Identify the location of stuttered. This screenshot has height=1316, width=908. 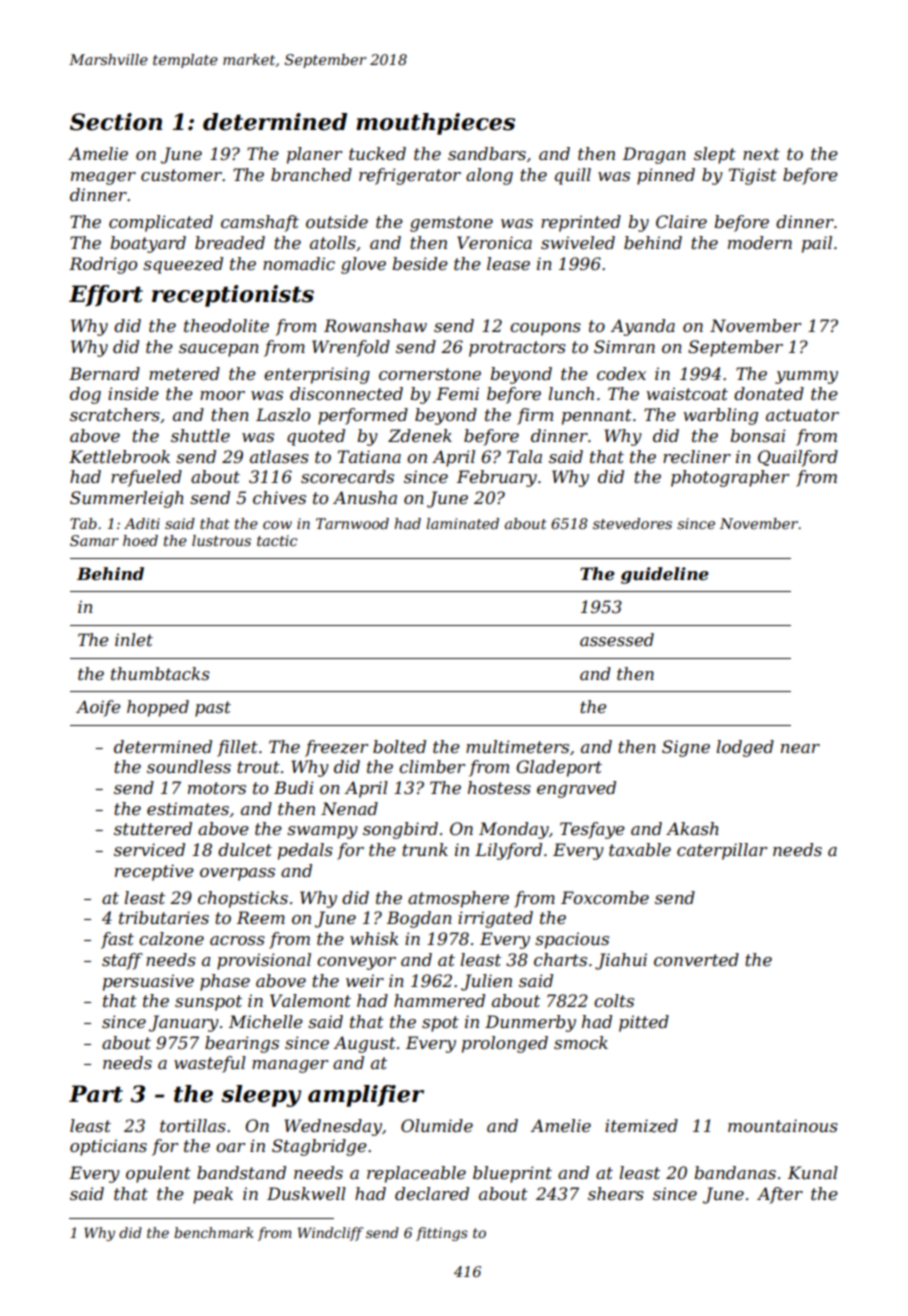
(153, 828).
